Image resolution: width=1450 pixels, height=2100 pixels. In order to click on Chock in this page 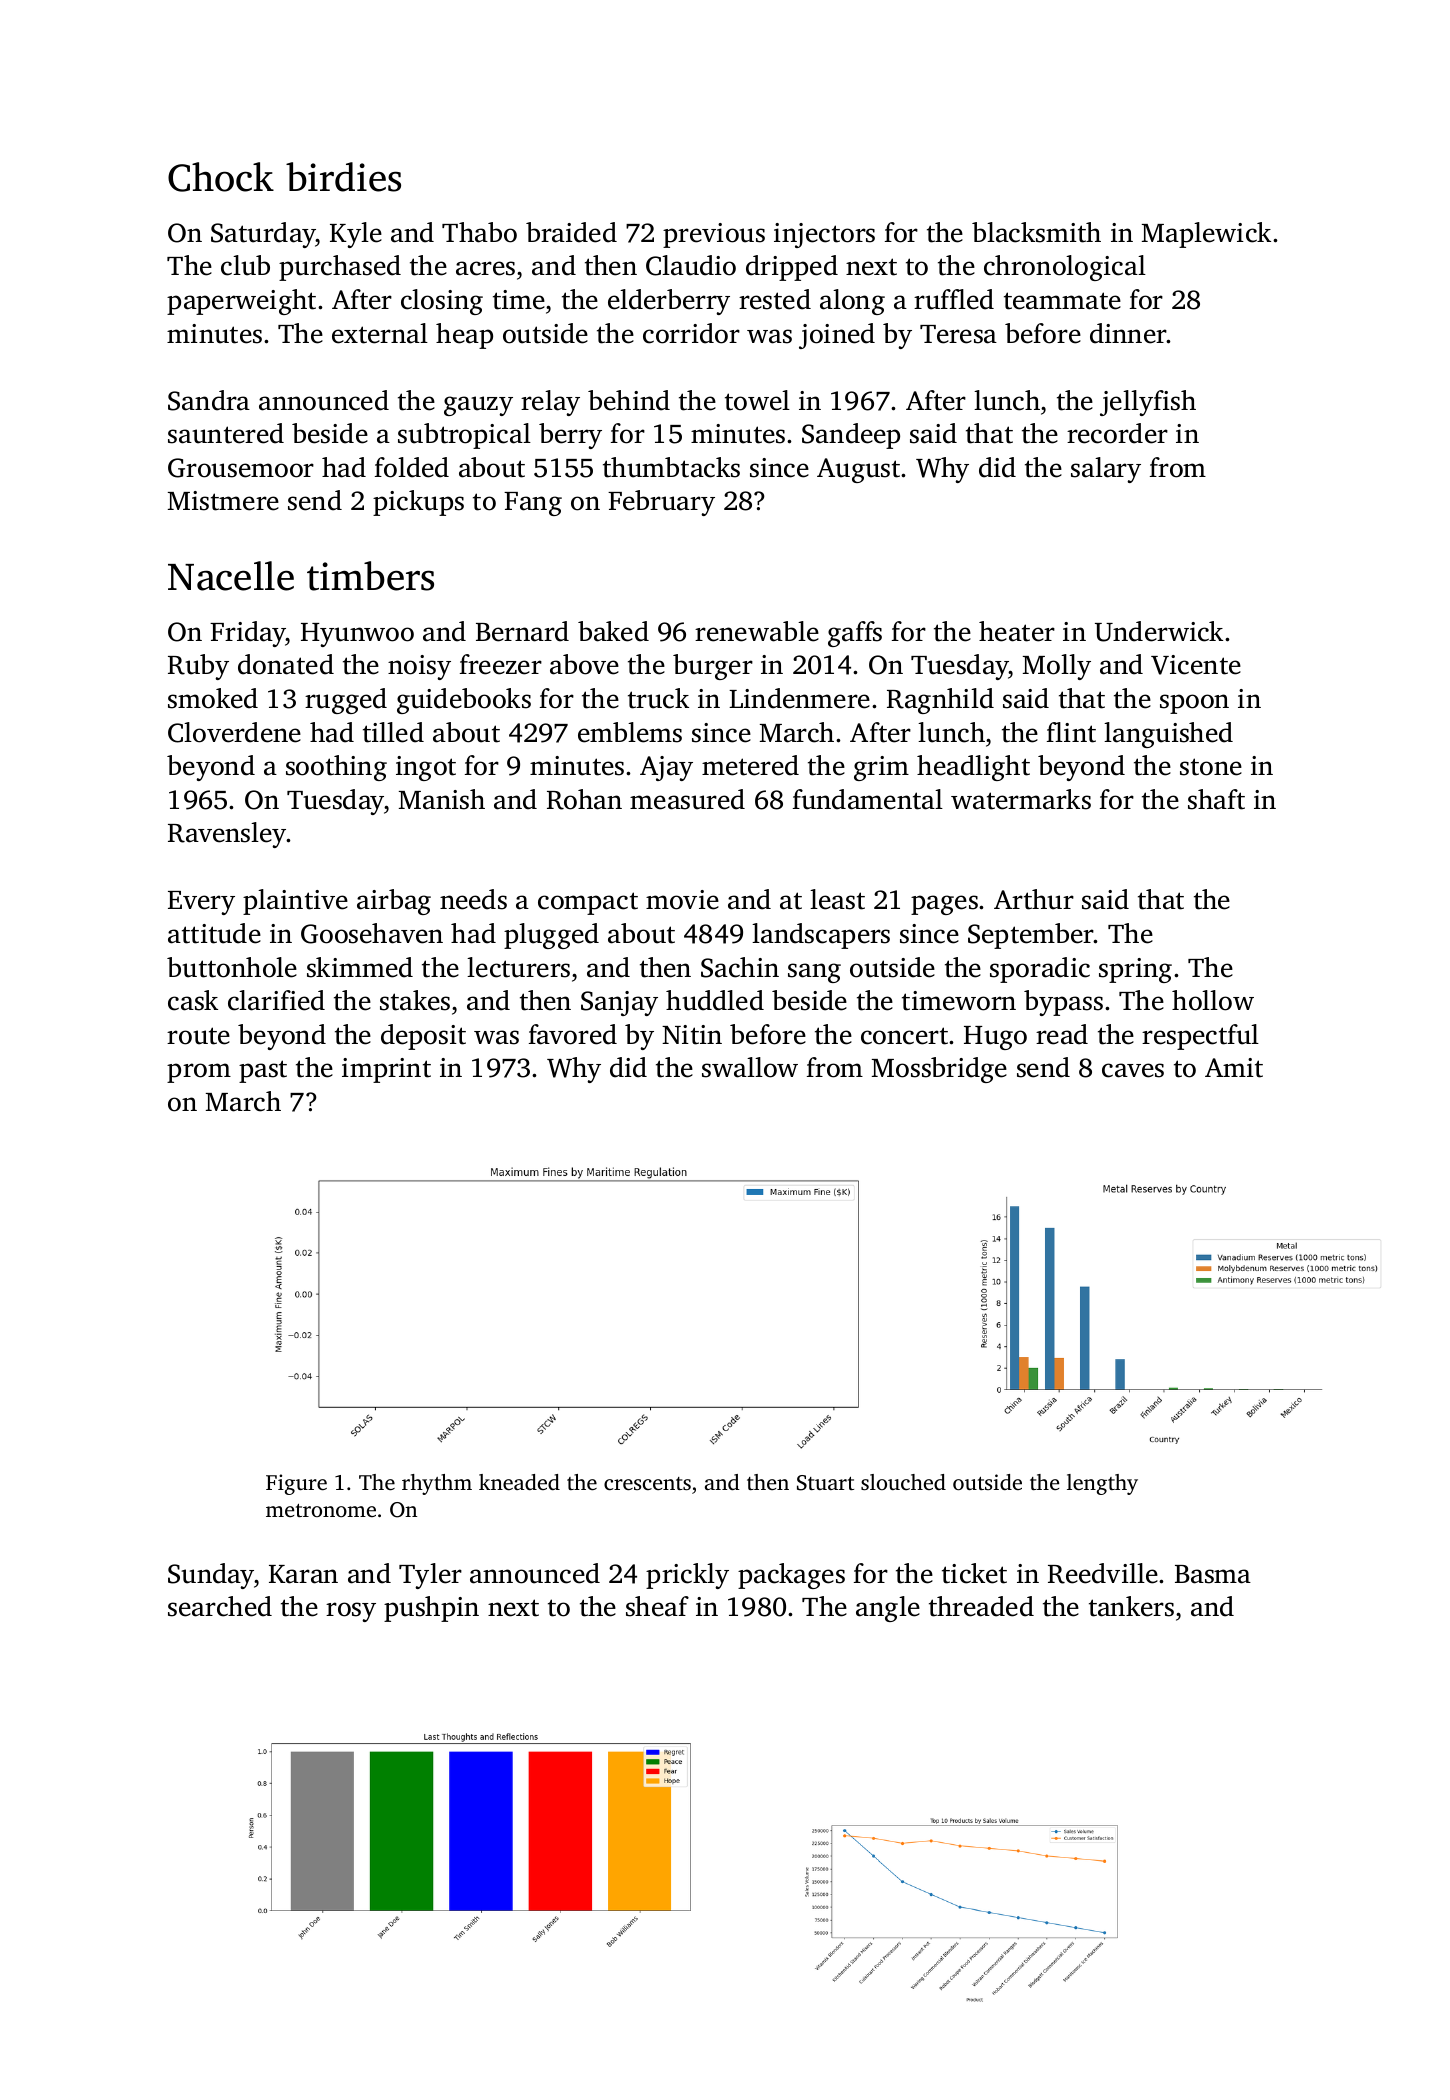, I will do `click(221, 177)`.
